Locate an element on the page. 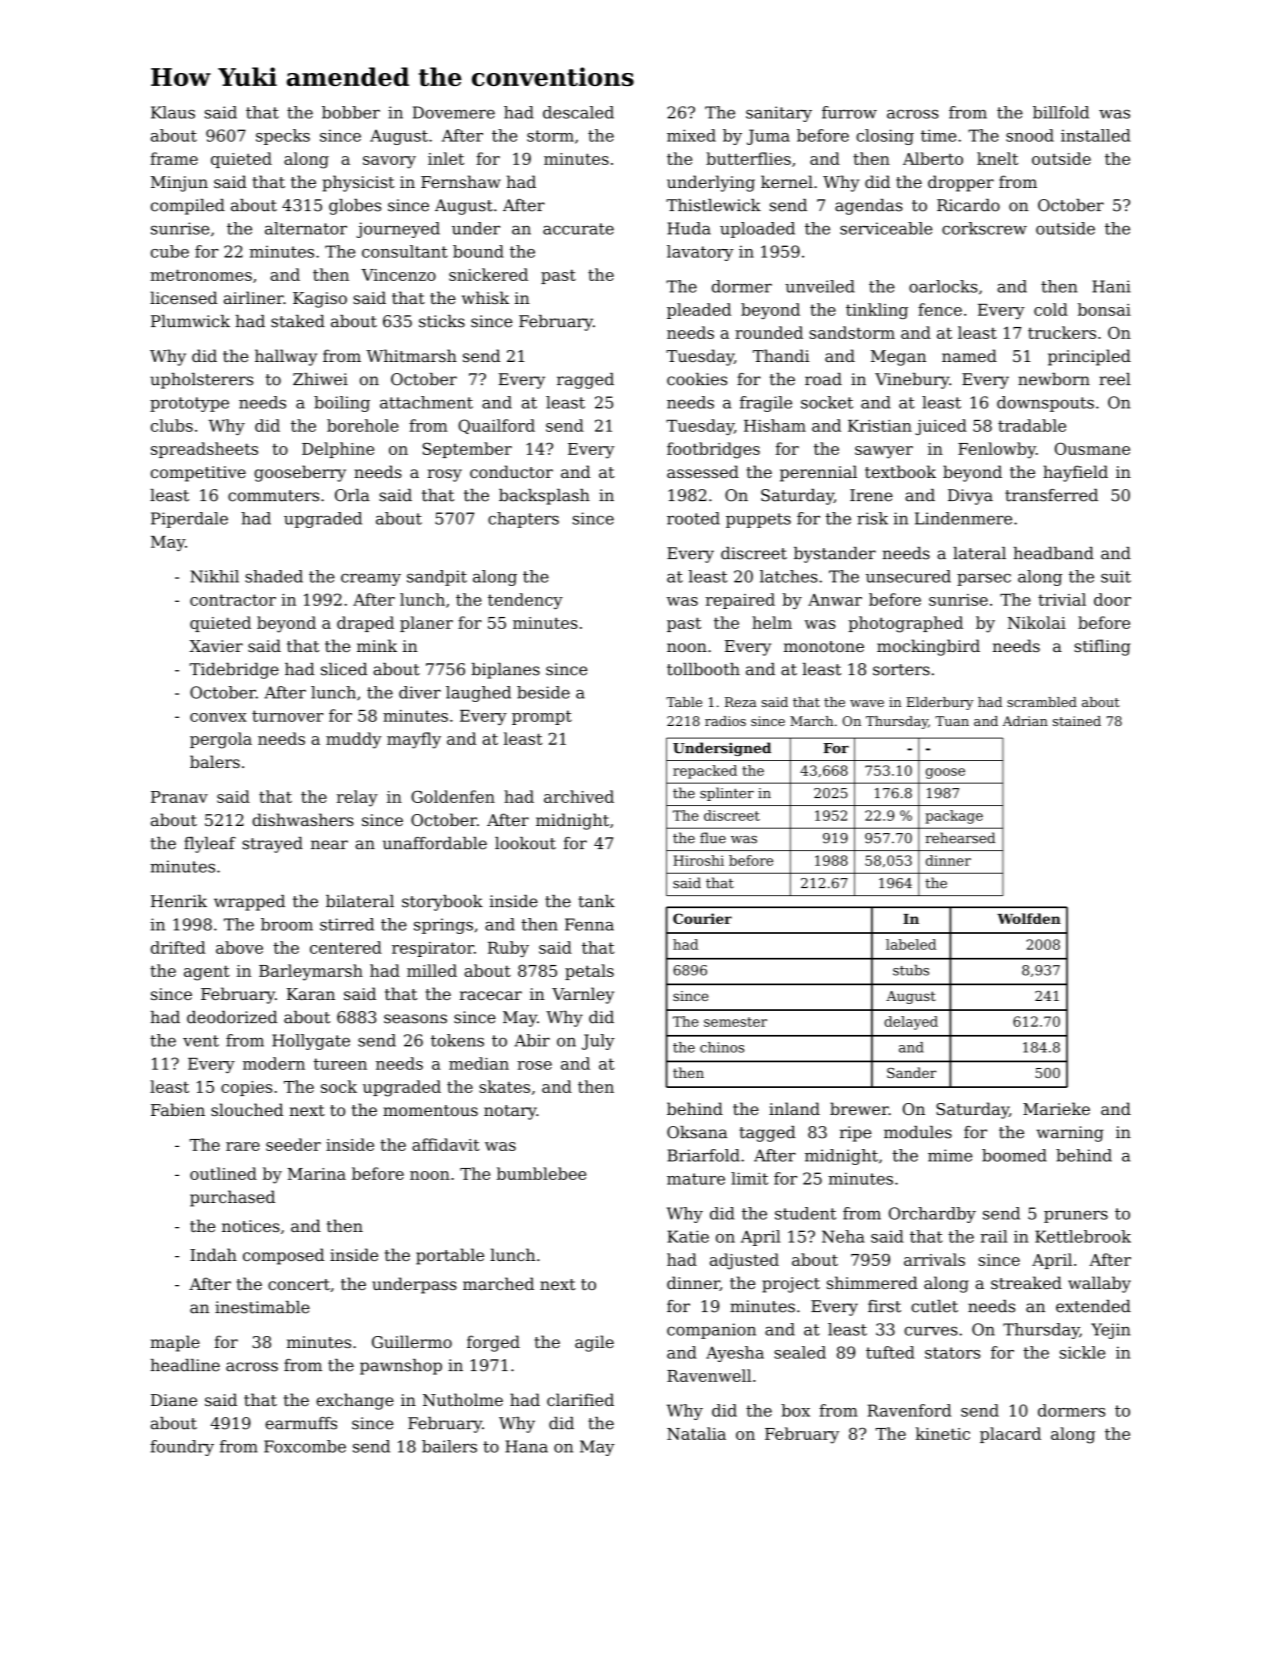 This document has height=1658, width=1281. descaled is located at coordinates (578, 112).
